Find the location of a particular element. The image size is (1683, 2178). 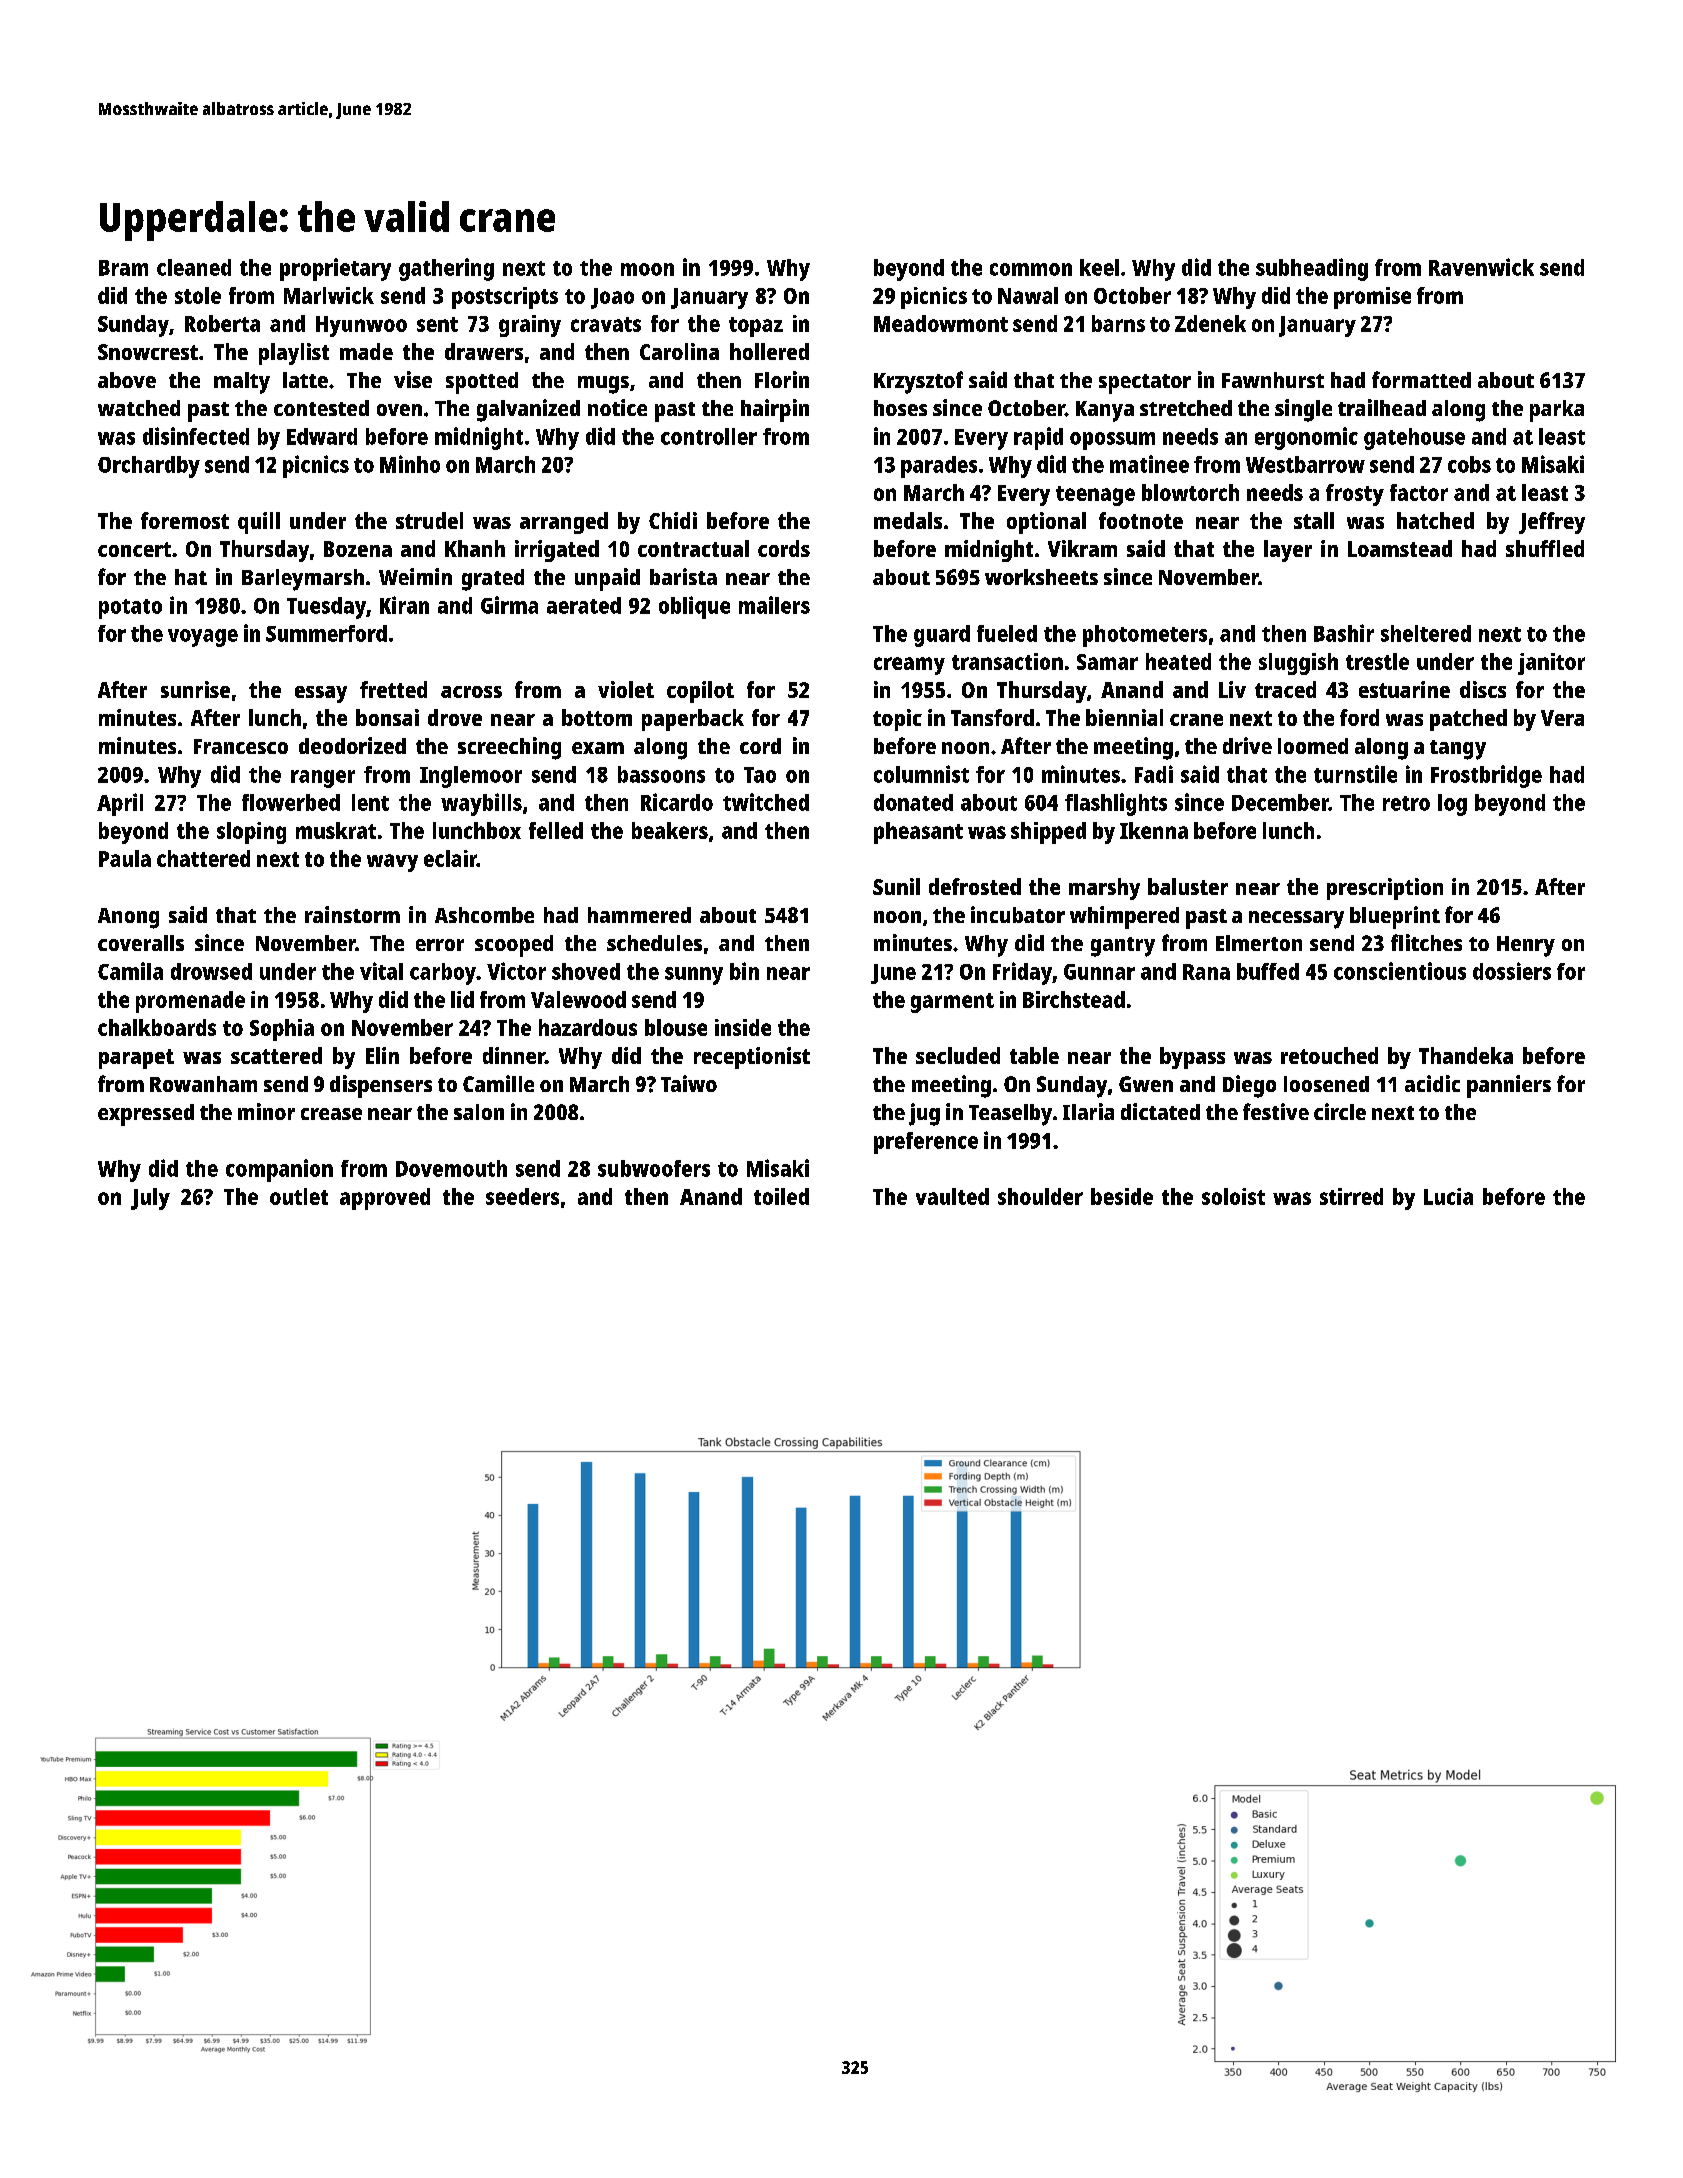

shoulder is located at coordinates (1040, 1196).
